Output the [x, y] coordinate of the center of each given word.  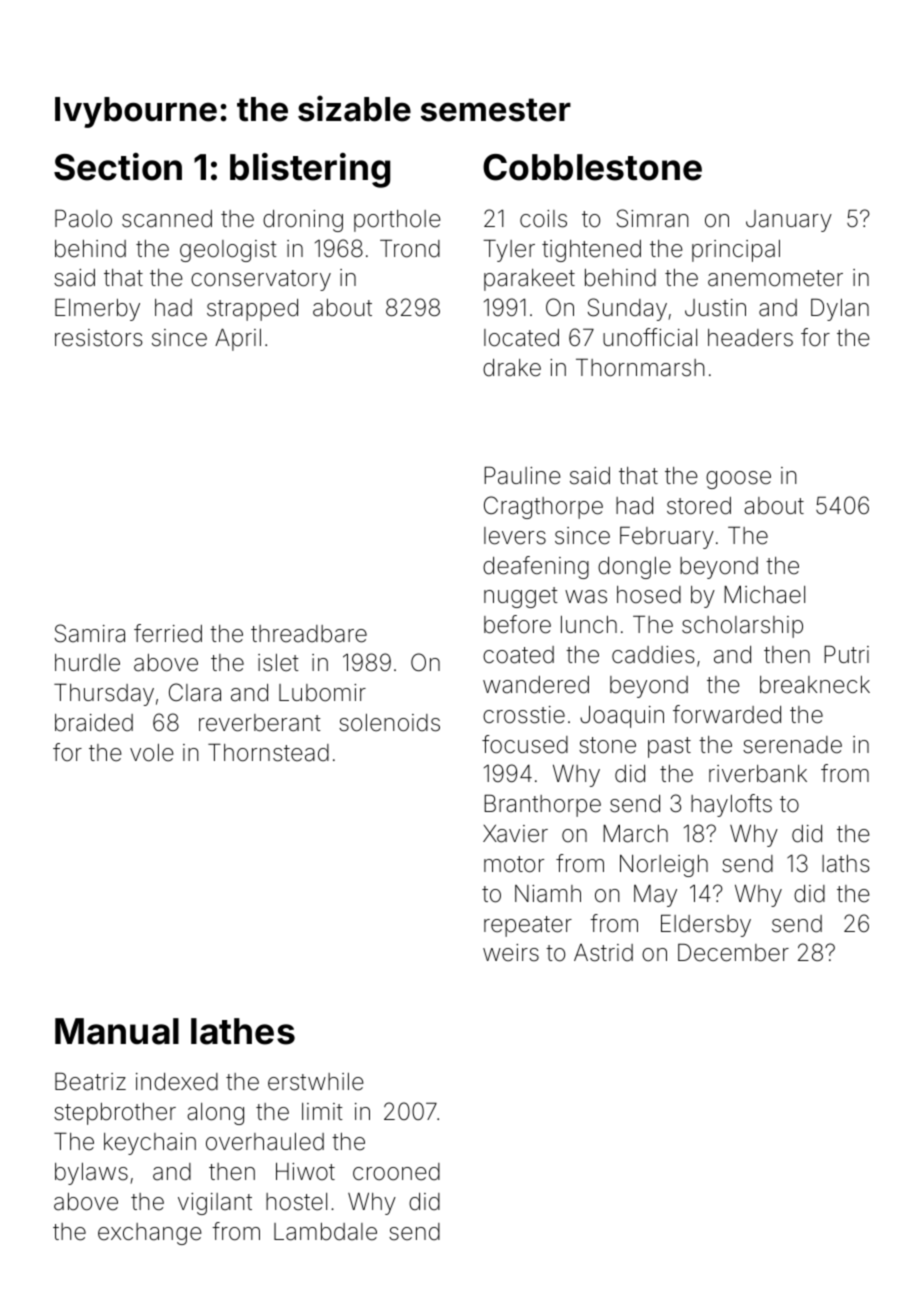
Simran [653, 218]
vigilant [215, 1204]
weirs [511, 953]
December [733, 953]
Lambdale [325, 1232]
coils [543, 219]
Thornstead [268, 753]
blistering [310, 170]
